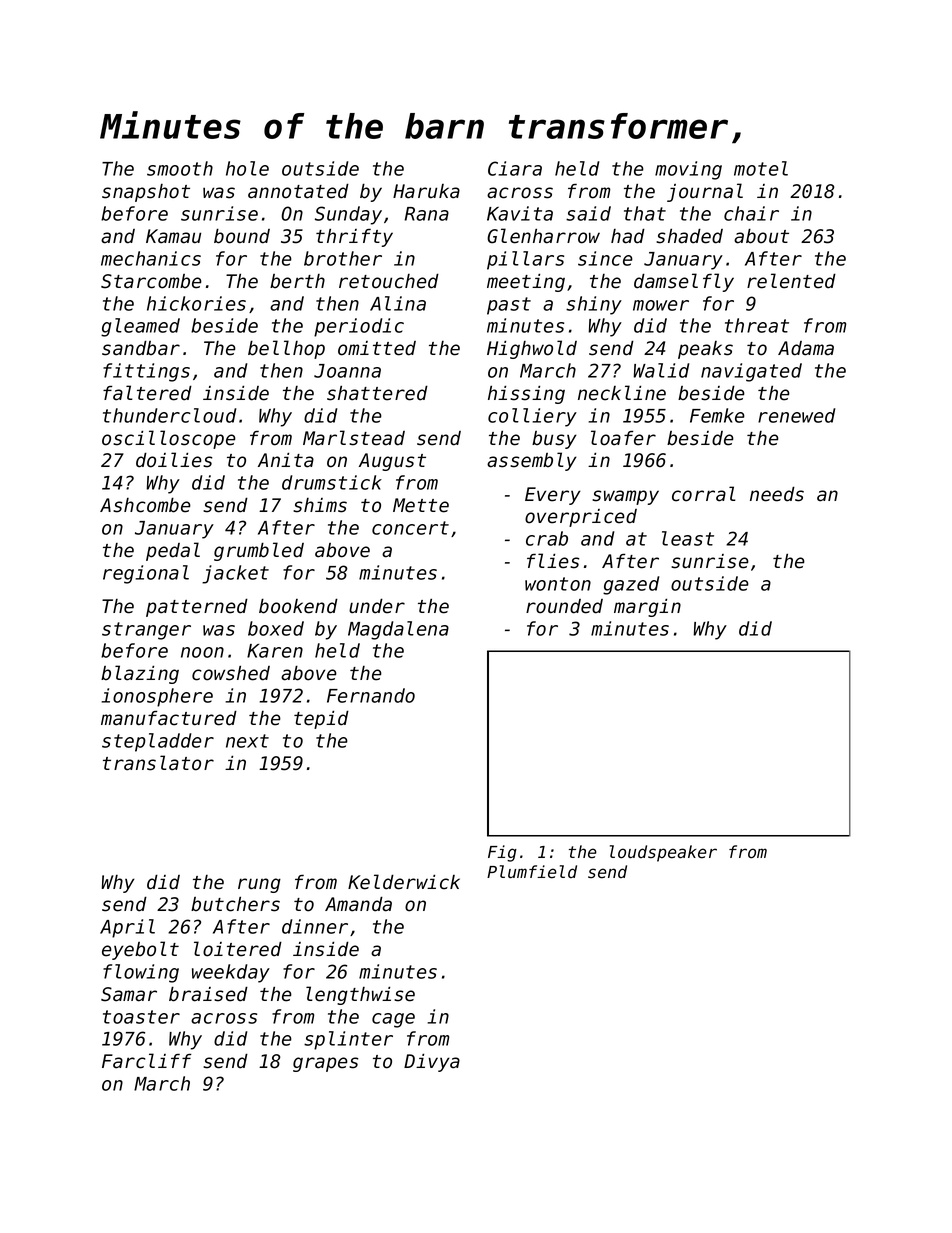  I want to click on least, so click(688, 538).
